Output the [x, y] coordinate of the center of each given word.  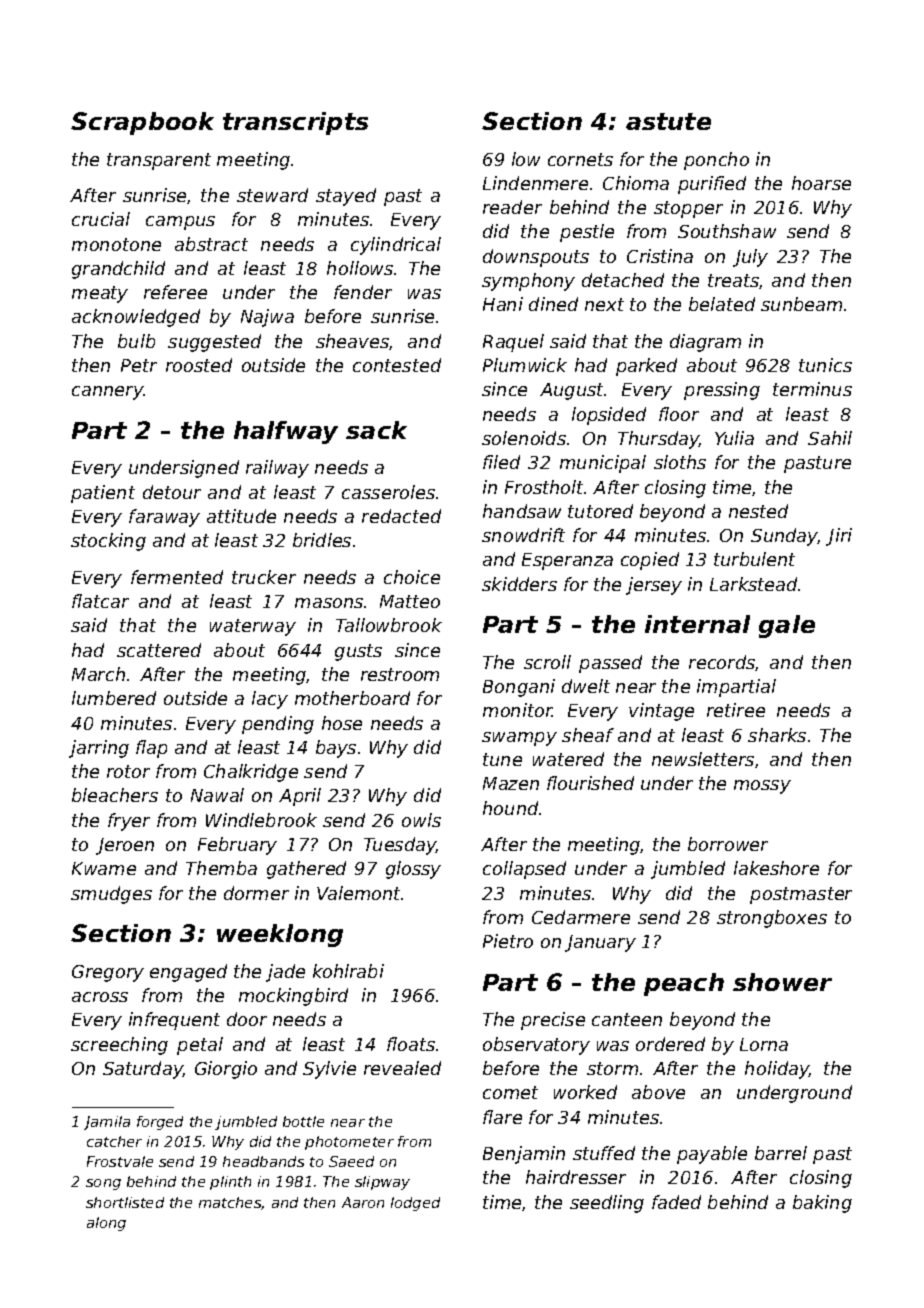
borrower [728, 844]
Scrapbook [142, 123]
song [103, 1184]
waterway [253, 627]
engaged [188, 973]
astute [668, 121]
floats [411, 1044]
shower [782, 982]
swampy [519, 739]
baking [822, 1204]
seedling [607, 1204]
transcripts [295, 123]
